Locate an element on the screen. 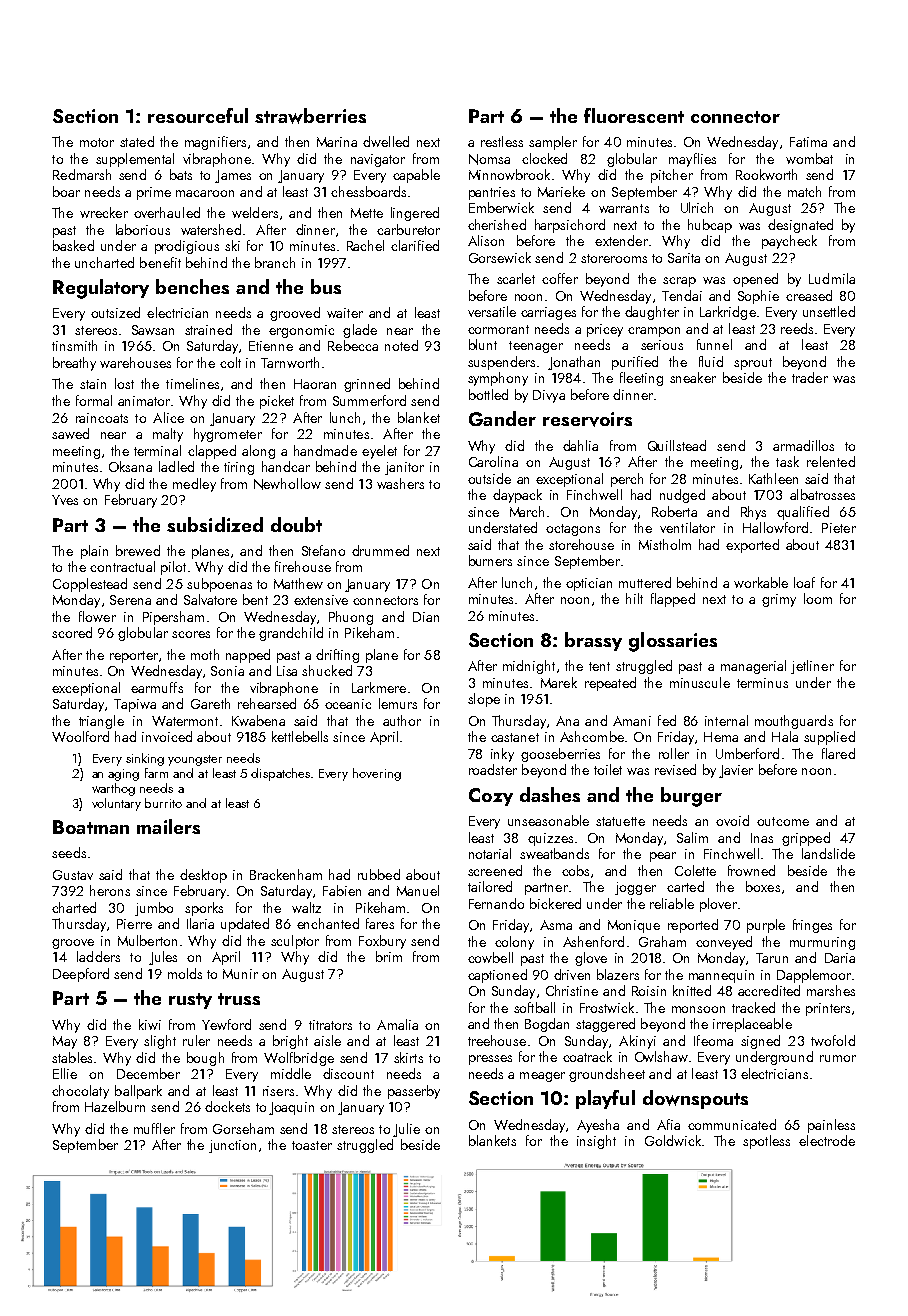  Julie is located at coordinates (406, 1130).
